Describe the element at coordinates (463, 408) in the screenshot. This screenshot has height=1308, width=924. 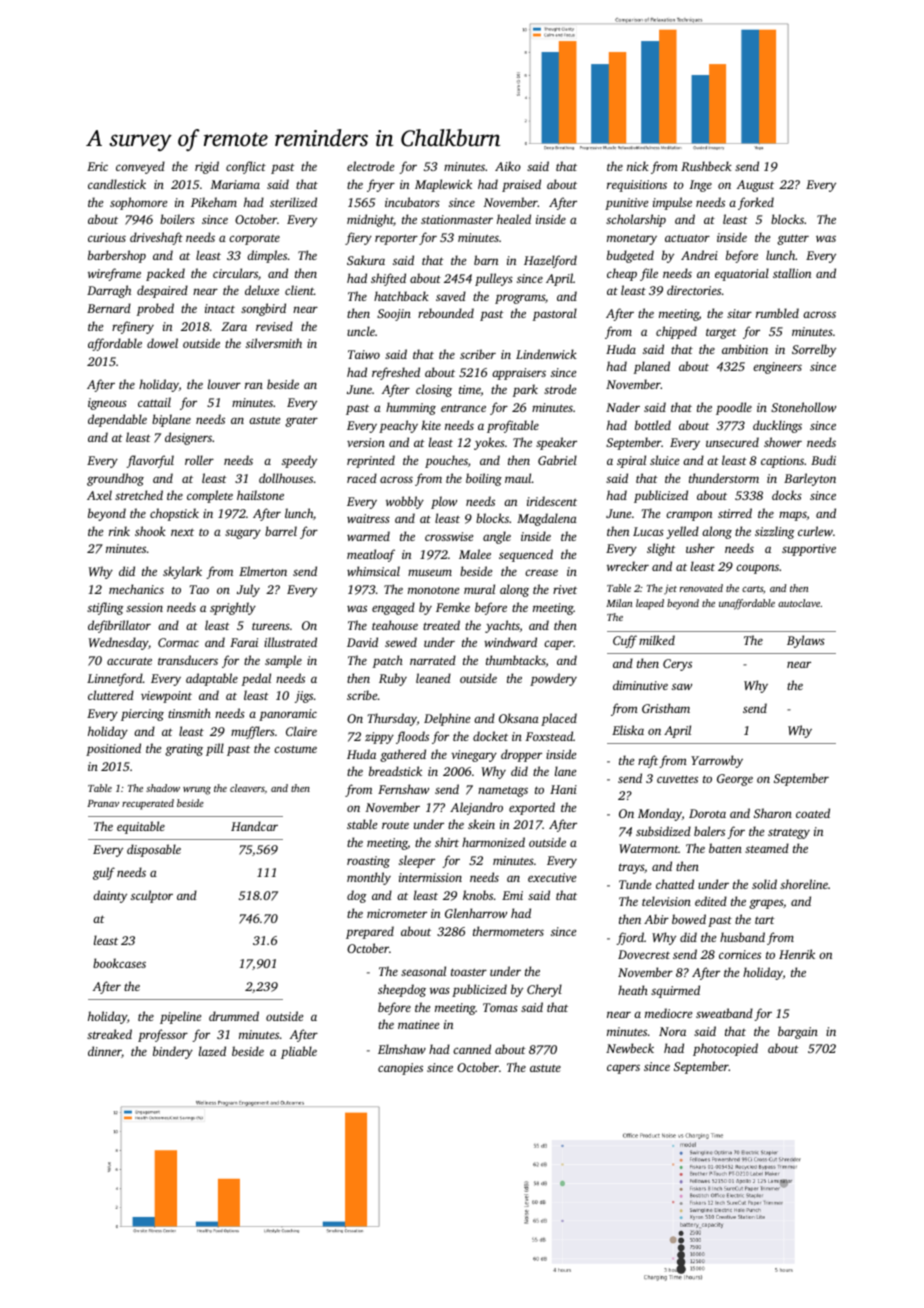
I see `entrance` at that location.
